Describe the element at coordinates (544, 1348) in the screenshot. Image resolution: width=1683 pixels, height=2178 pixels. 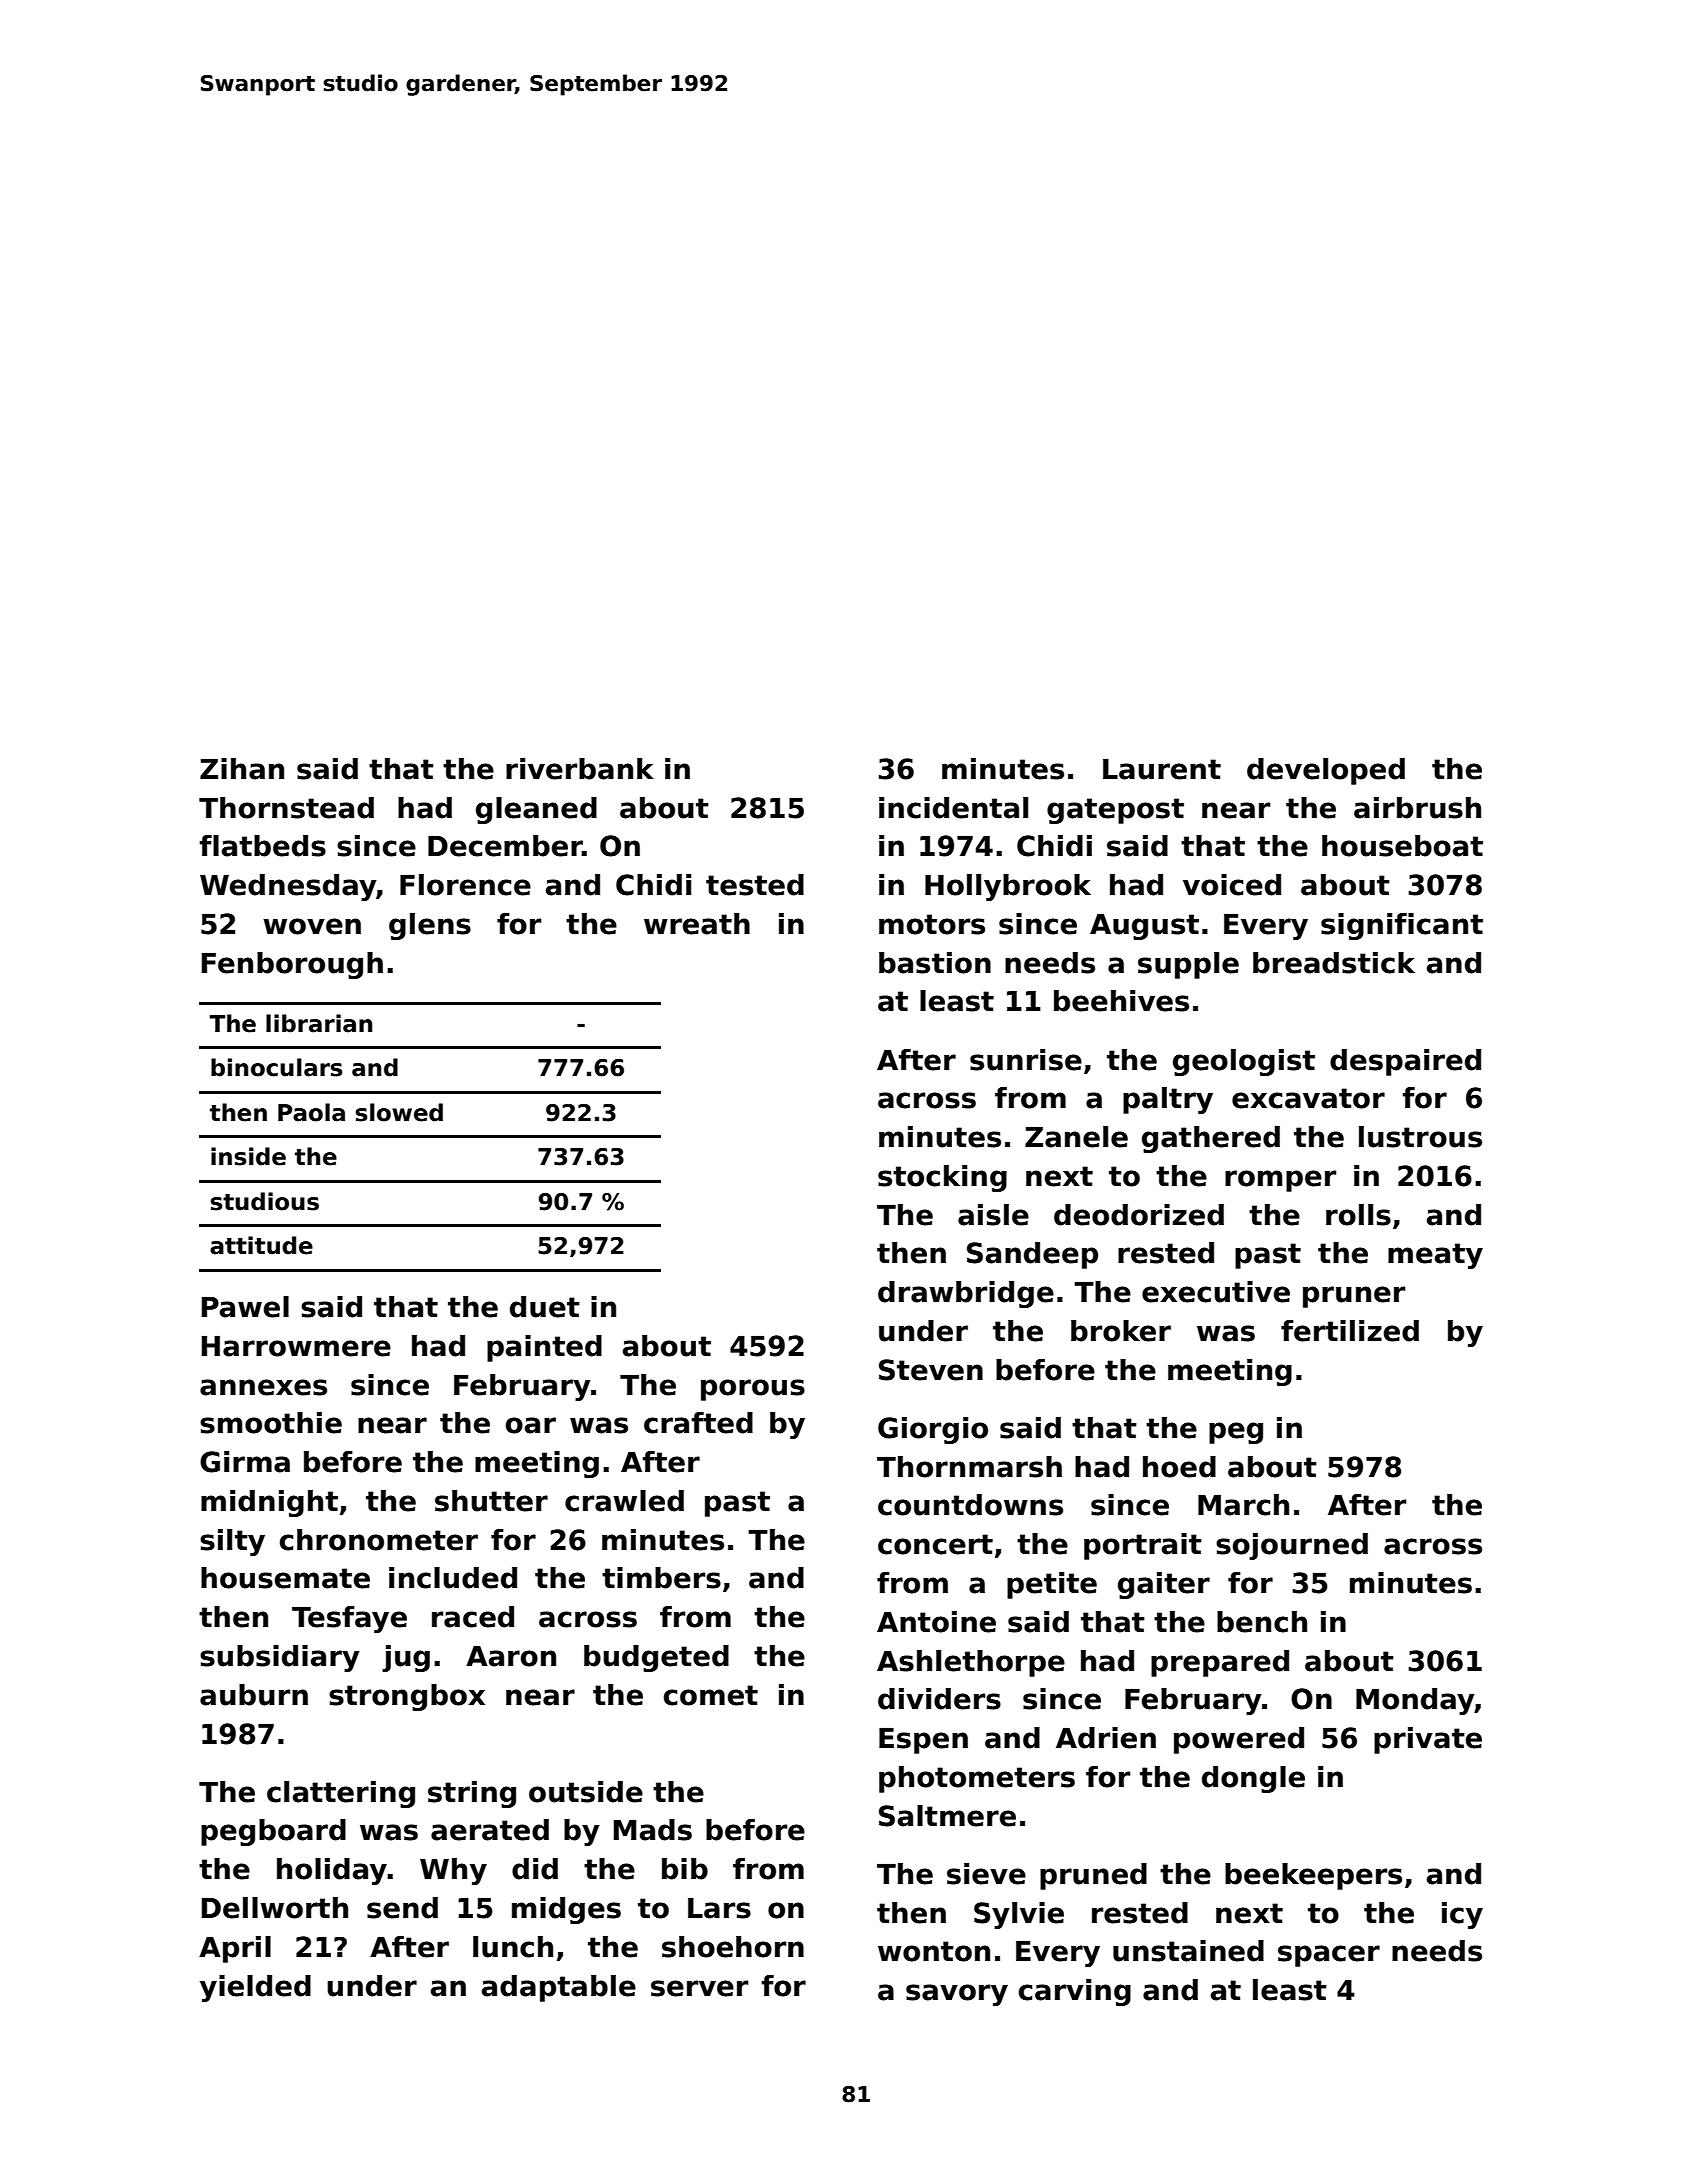
I see `painted` at that location.
